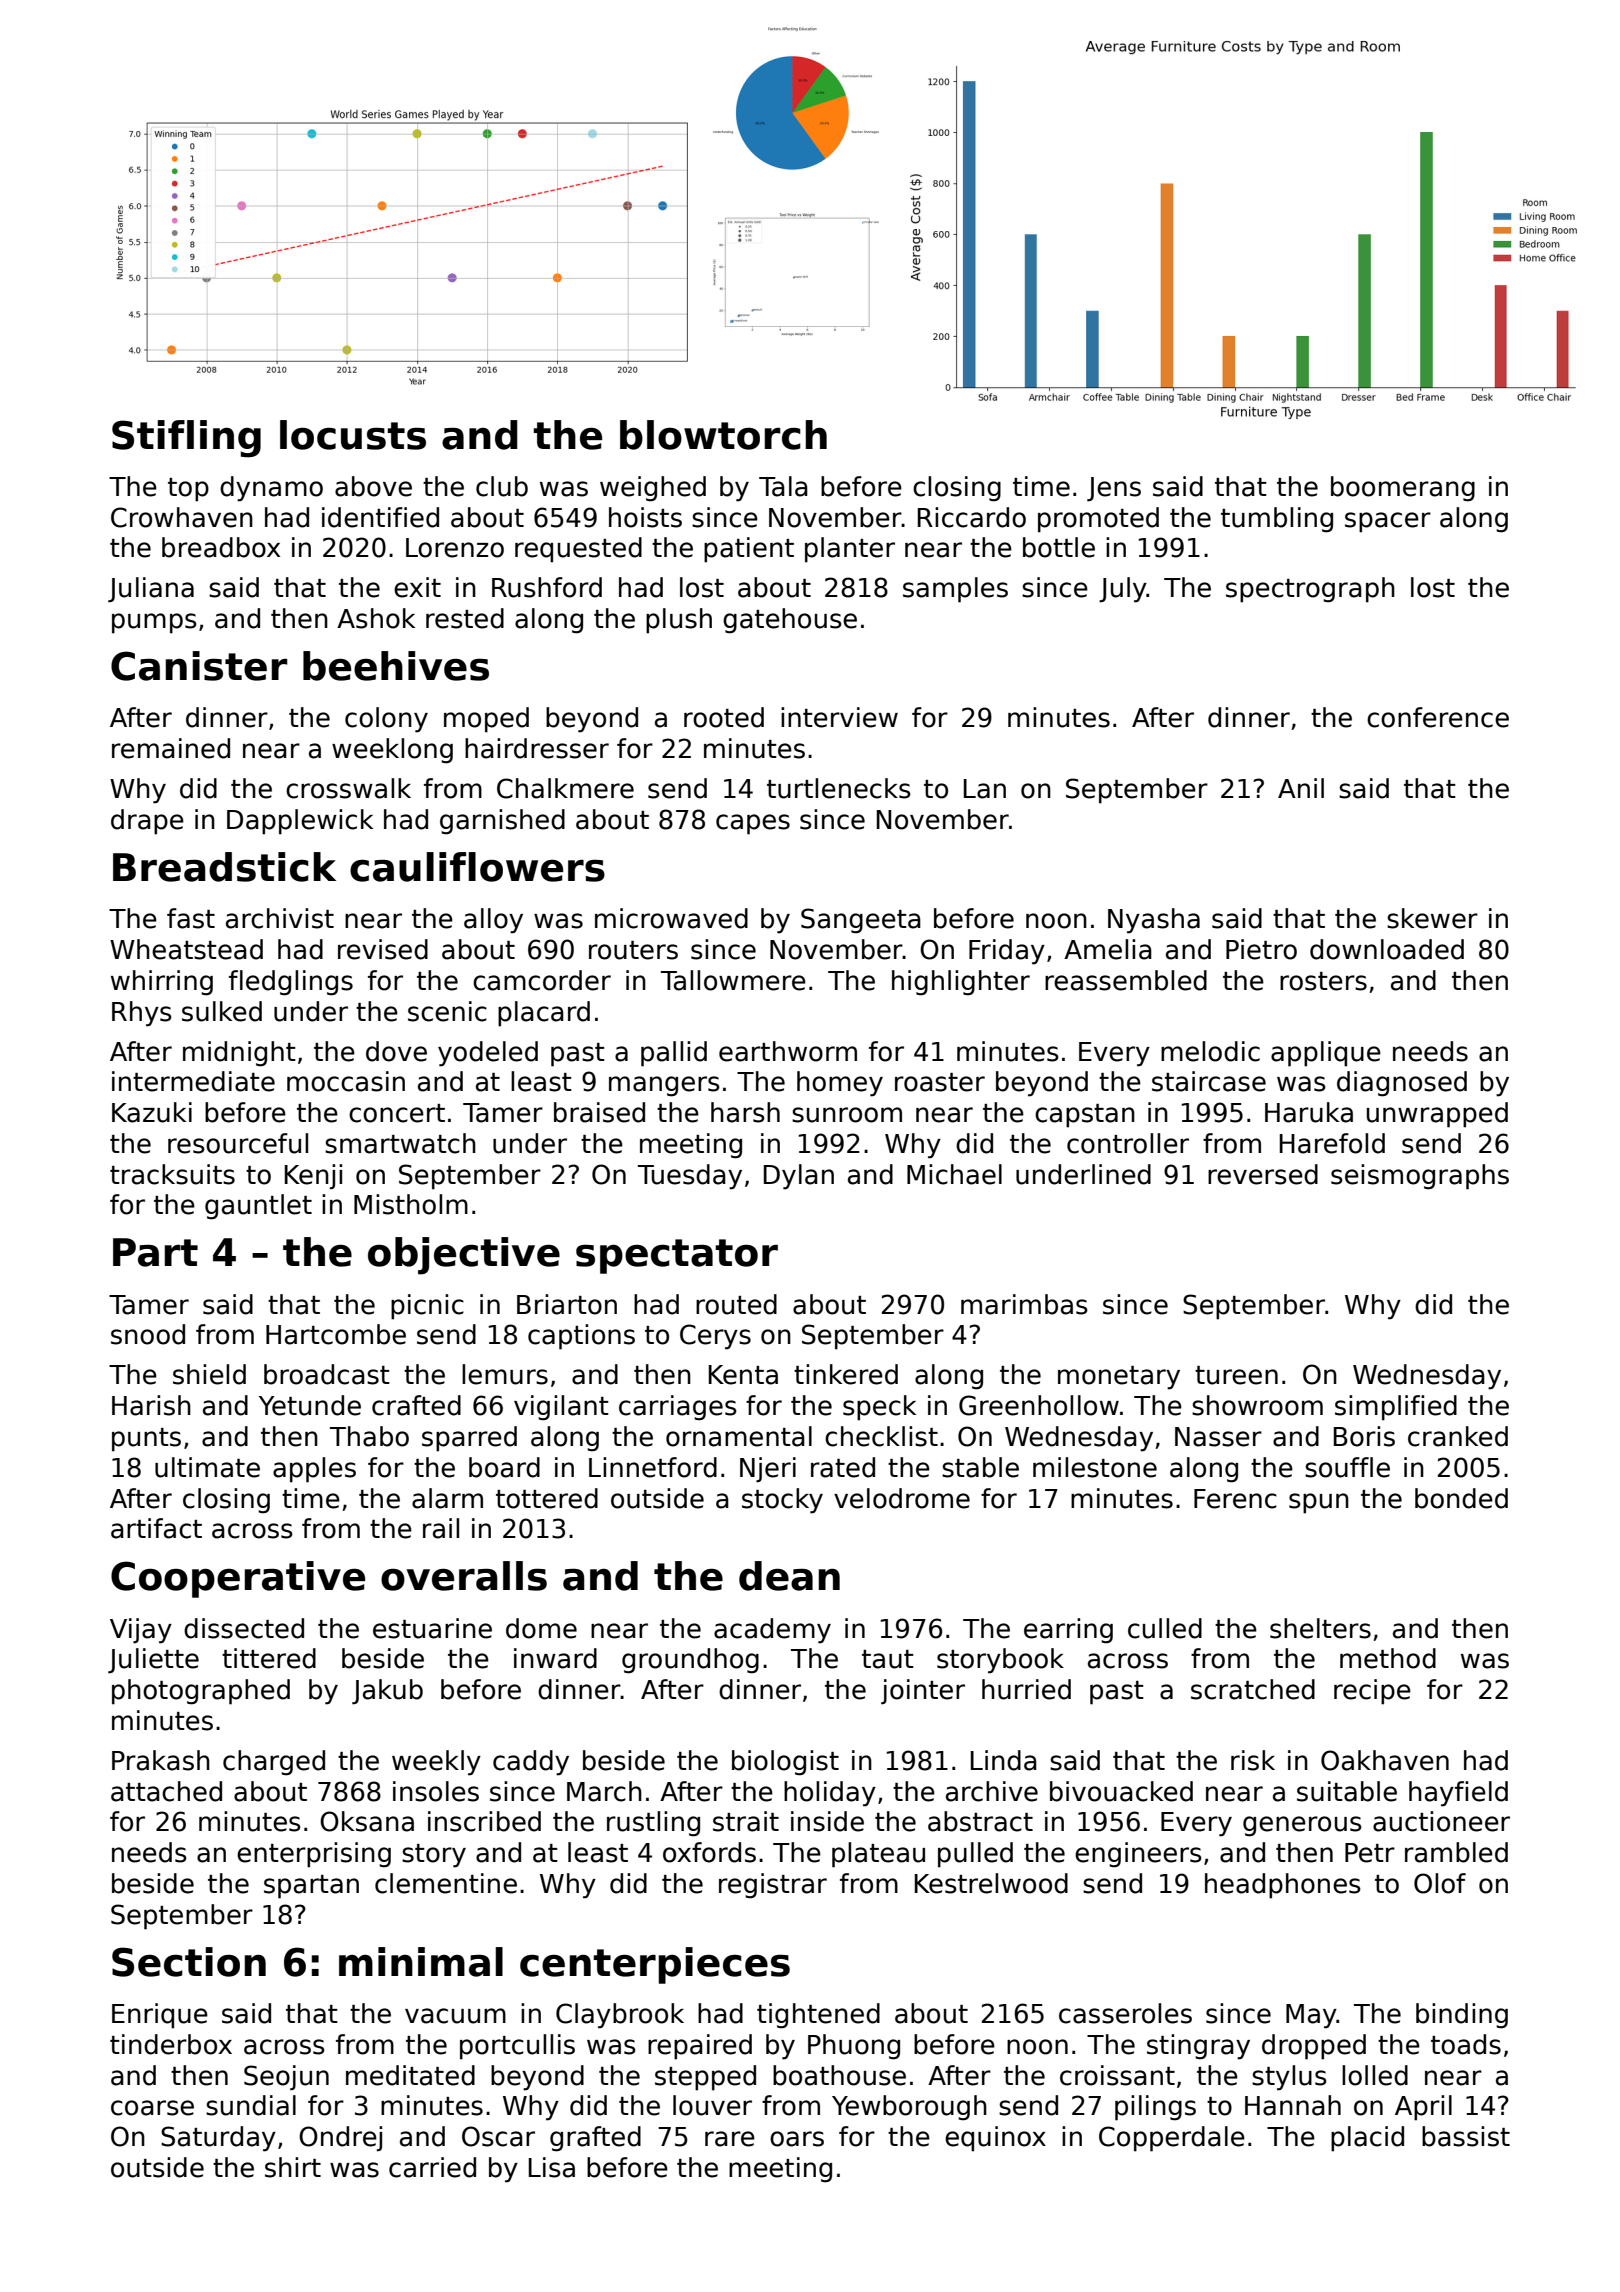 The image size is (1620, 2292). Describe the element at coordinates (1372, 1692) in the image. I see `recipe` at that location.
